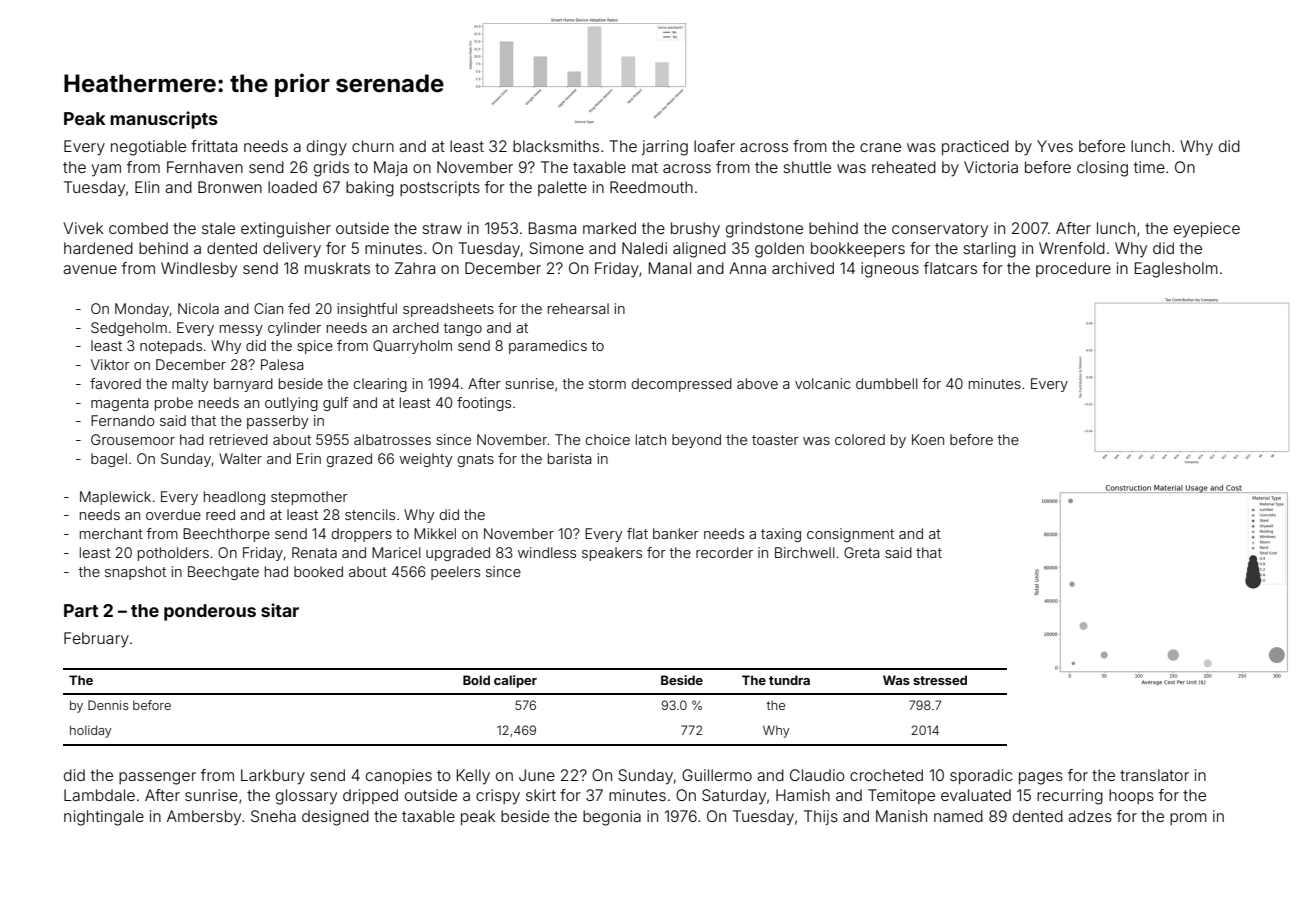 The image size is (1308, 924). Describe the element at coordinates (681, 385) in the screenshot. I see `decompressed` at that location.
